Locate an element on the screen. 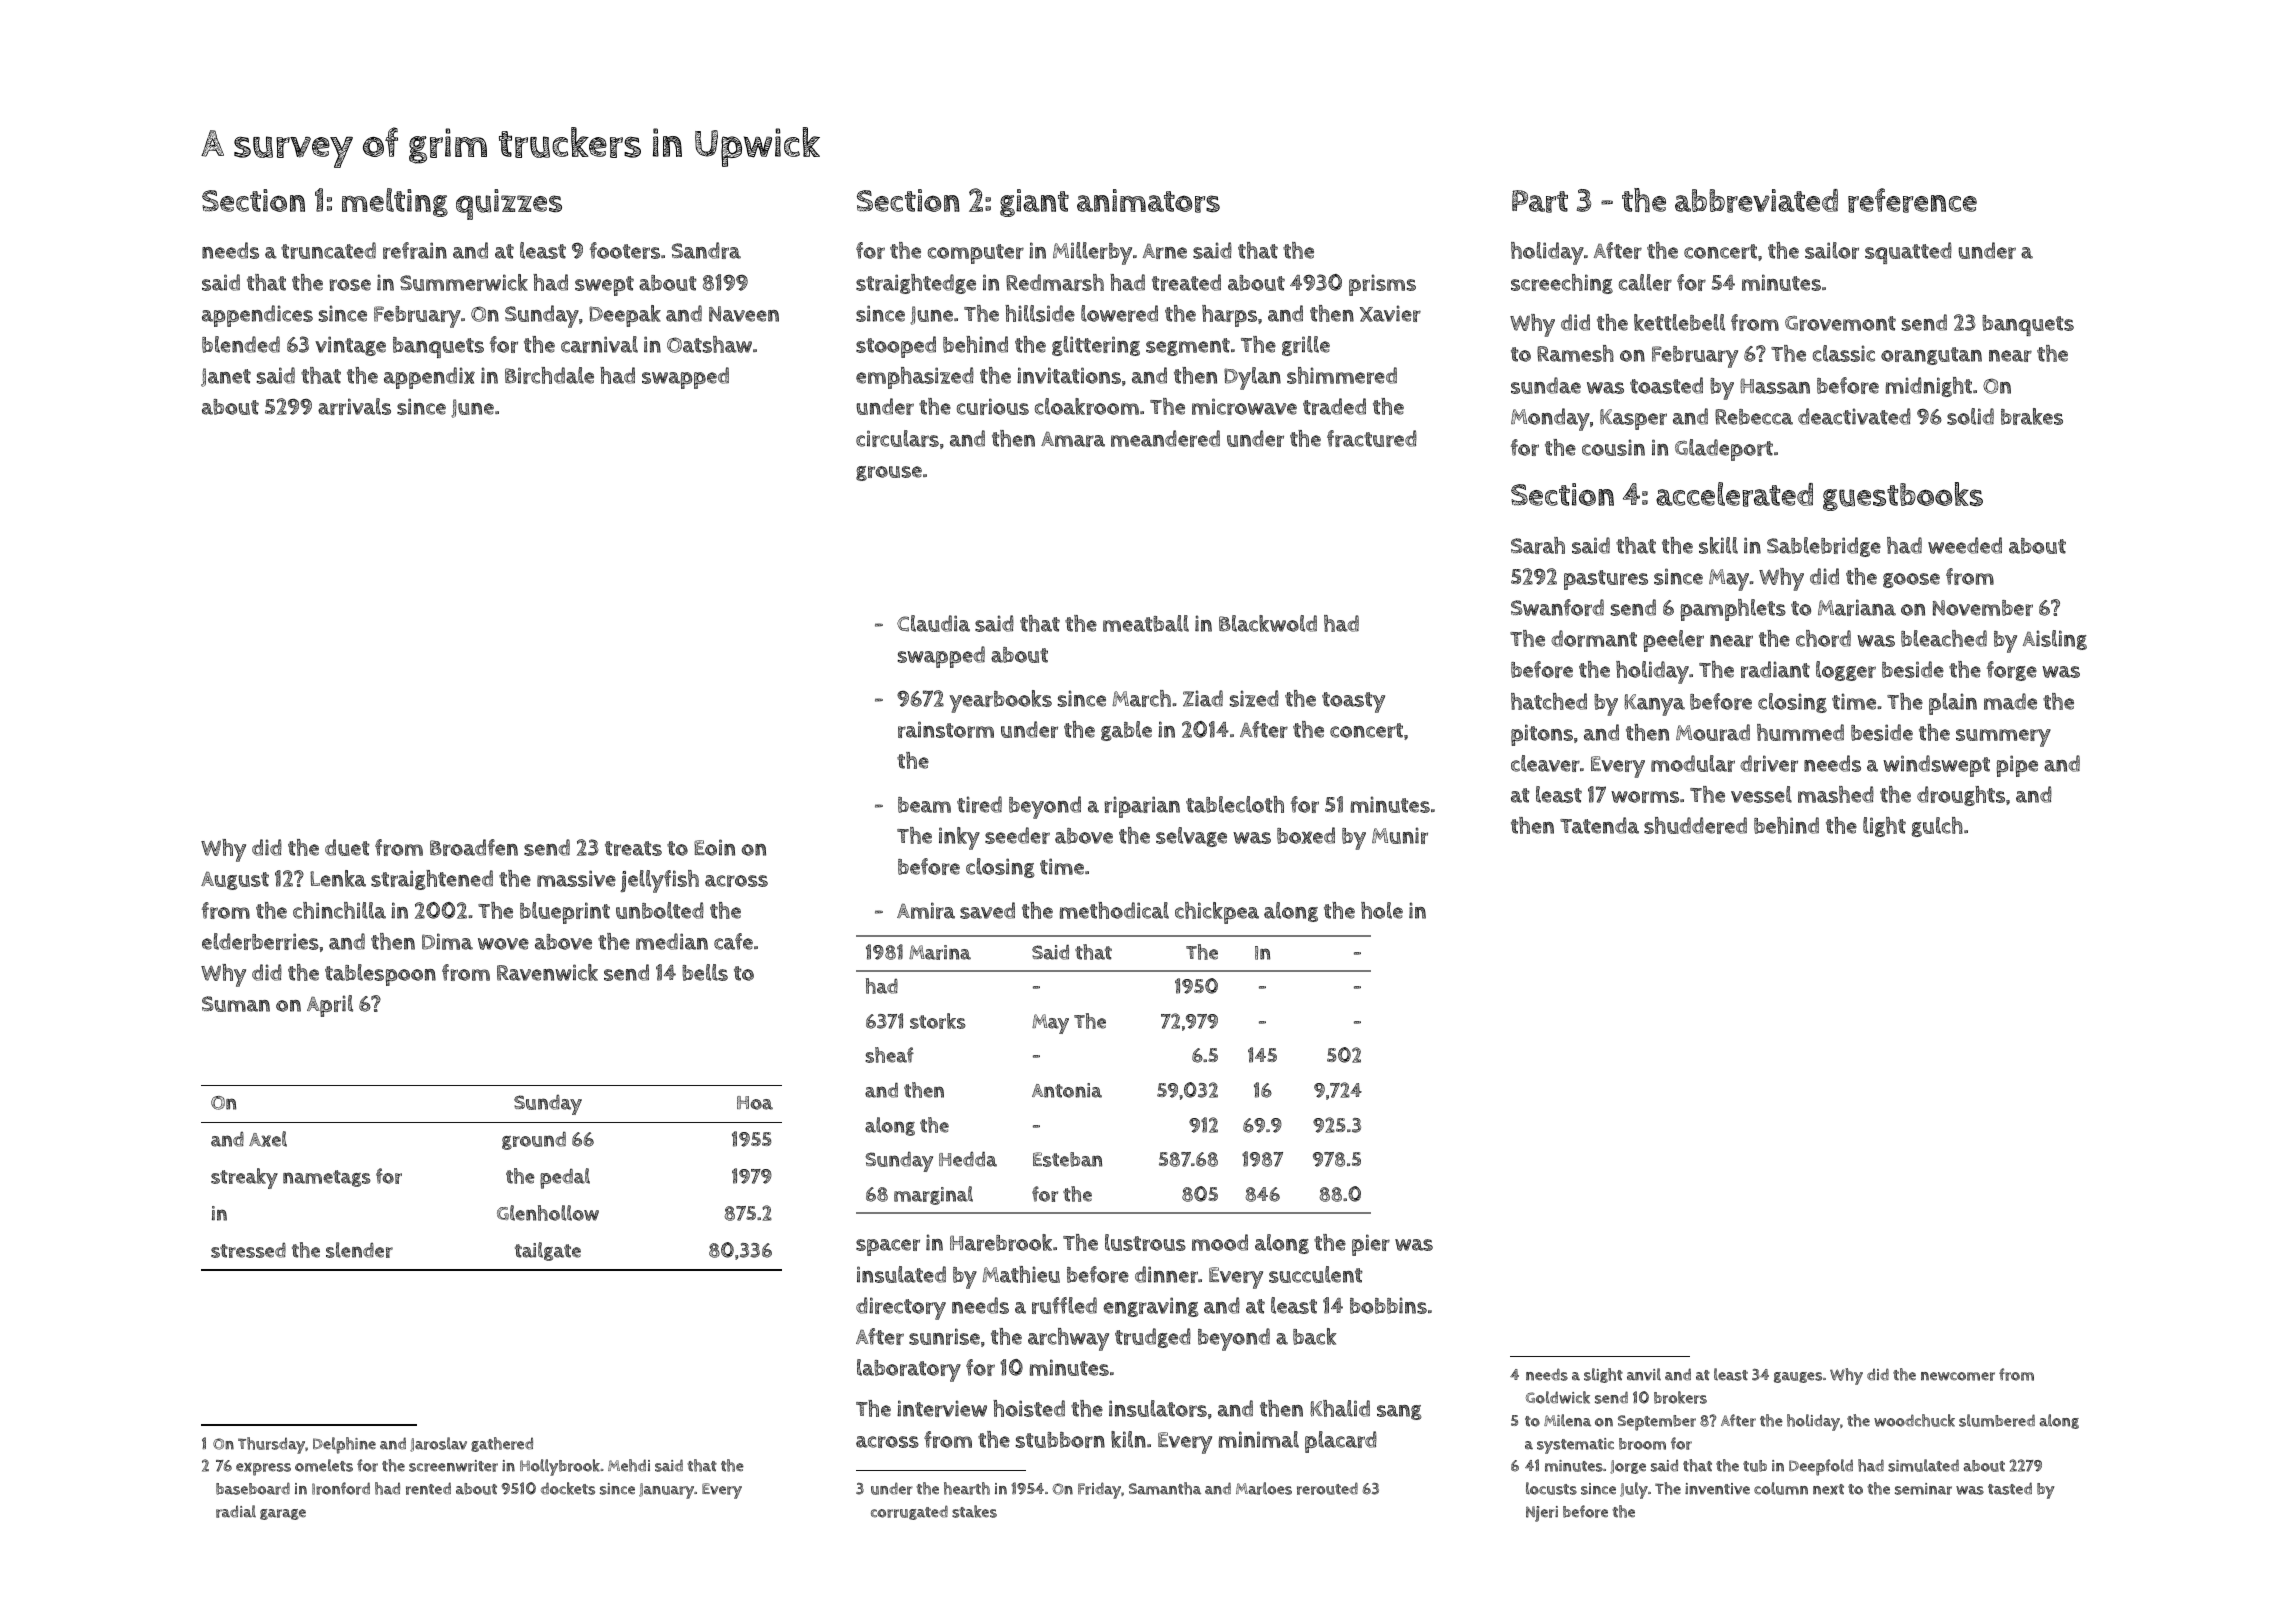 Image resolution: width=2292 pixels, height=1620 pixels. mood is located at coordinates (1220, 1242).
